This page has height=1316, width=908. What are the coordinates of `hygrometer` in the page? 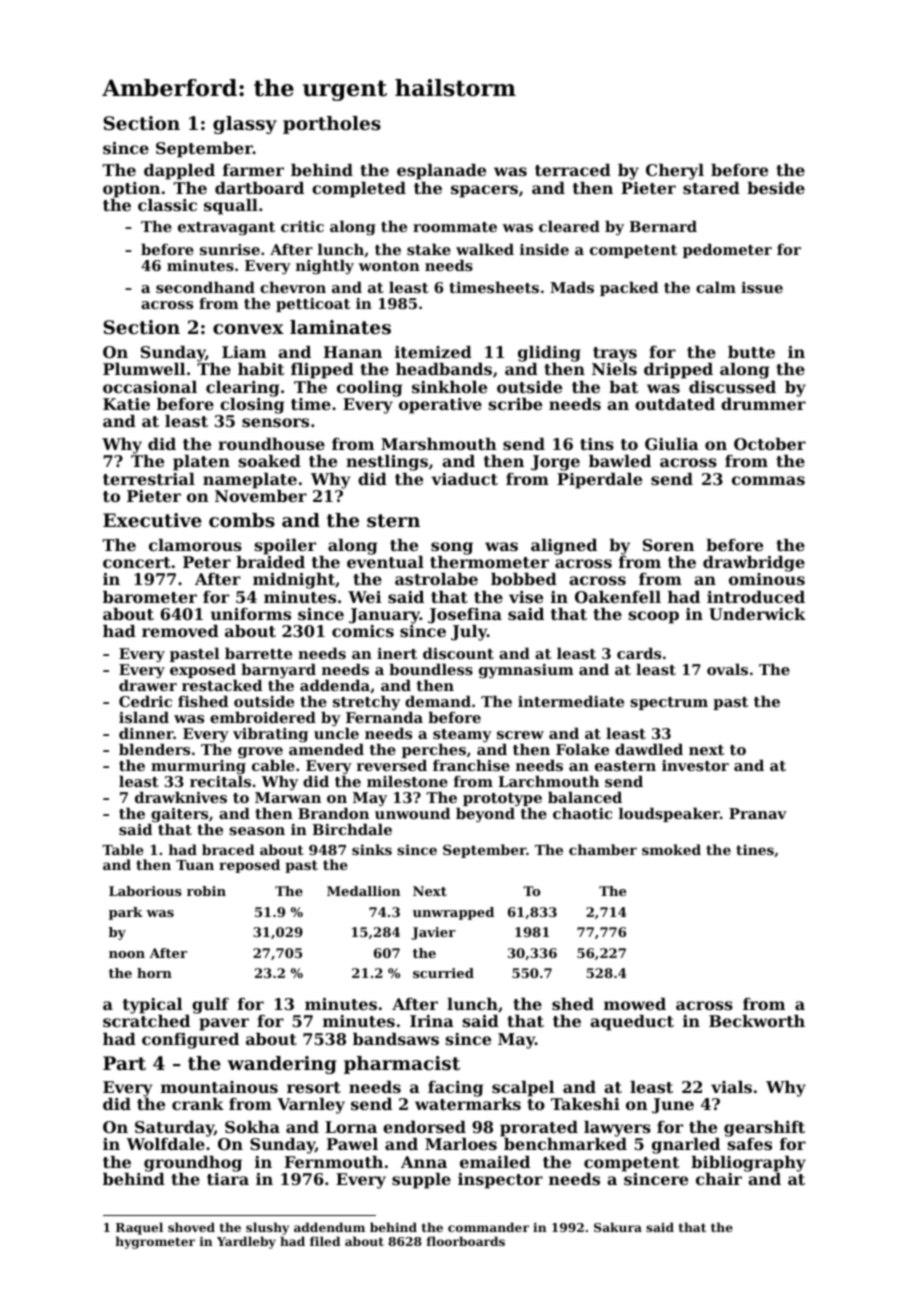 It's located at (155, 1242).
